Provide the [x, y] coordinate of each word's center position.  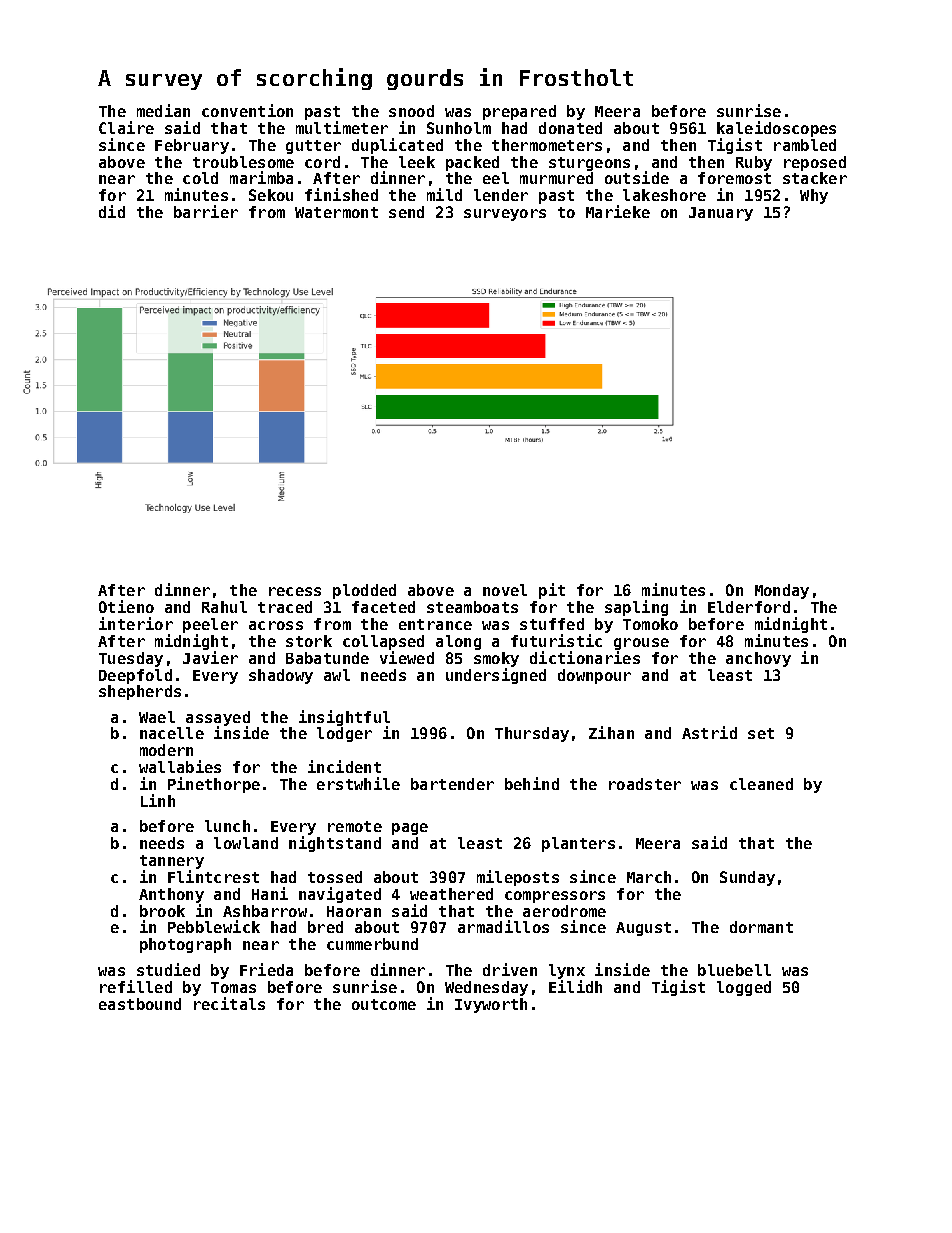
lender [501, 195]
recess [295, 591]
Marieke [618, 211]
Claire [126, 127]
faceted [383, 607]
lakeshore [664, 195]
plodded [364, 591]
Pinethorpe [214, 785]
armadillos [503, 926]
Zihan [611, 732]
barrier [206, 211]
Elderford [749, 607]
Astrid [709, 732]
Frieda [266, 969]
